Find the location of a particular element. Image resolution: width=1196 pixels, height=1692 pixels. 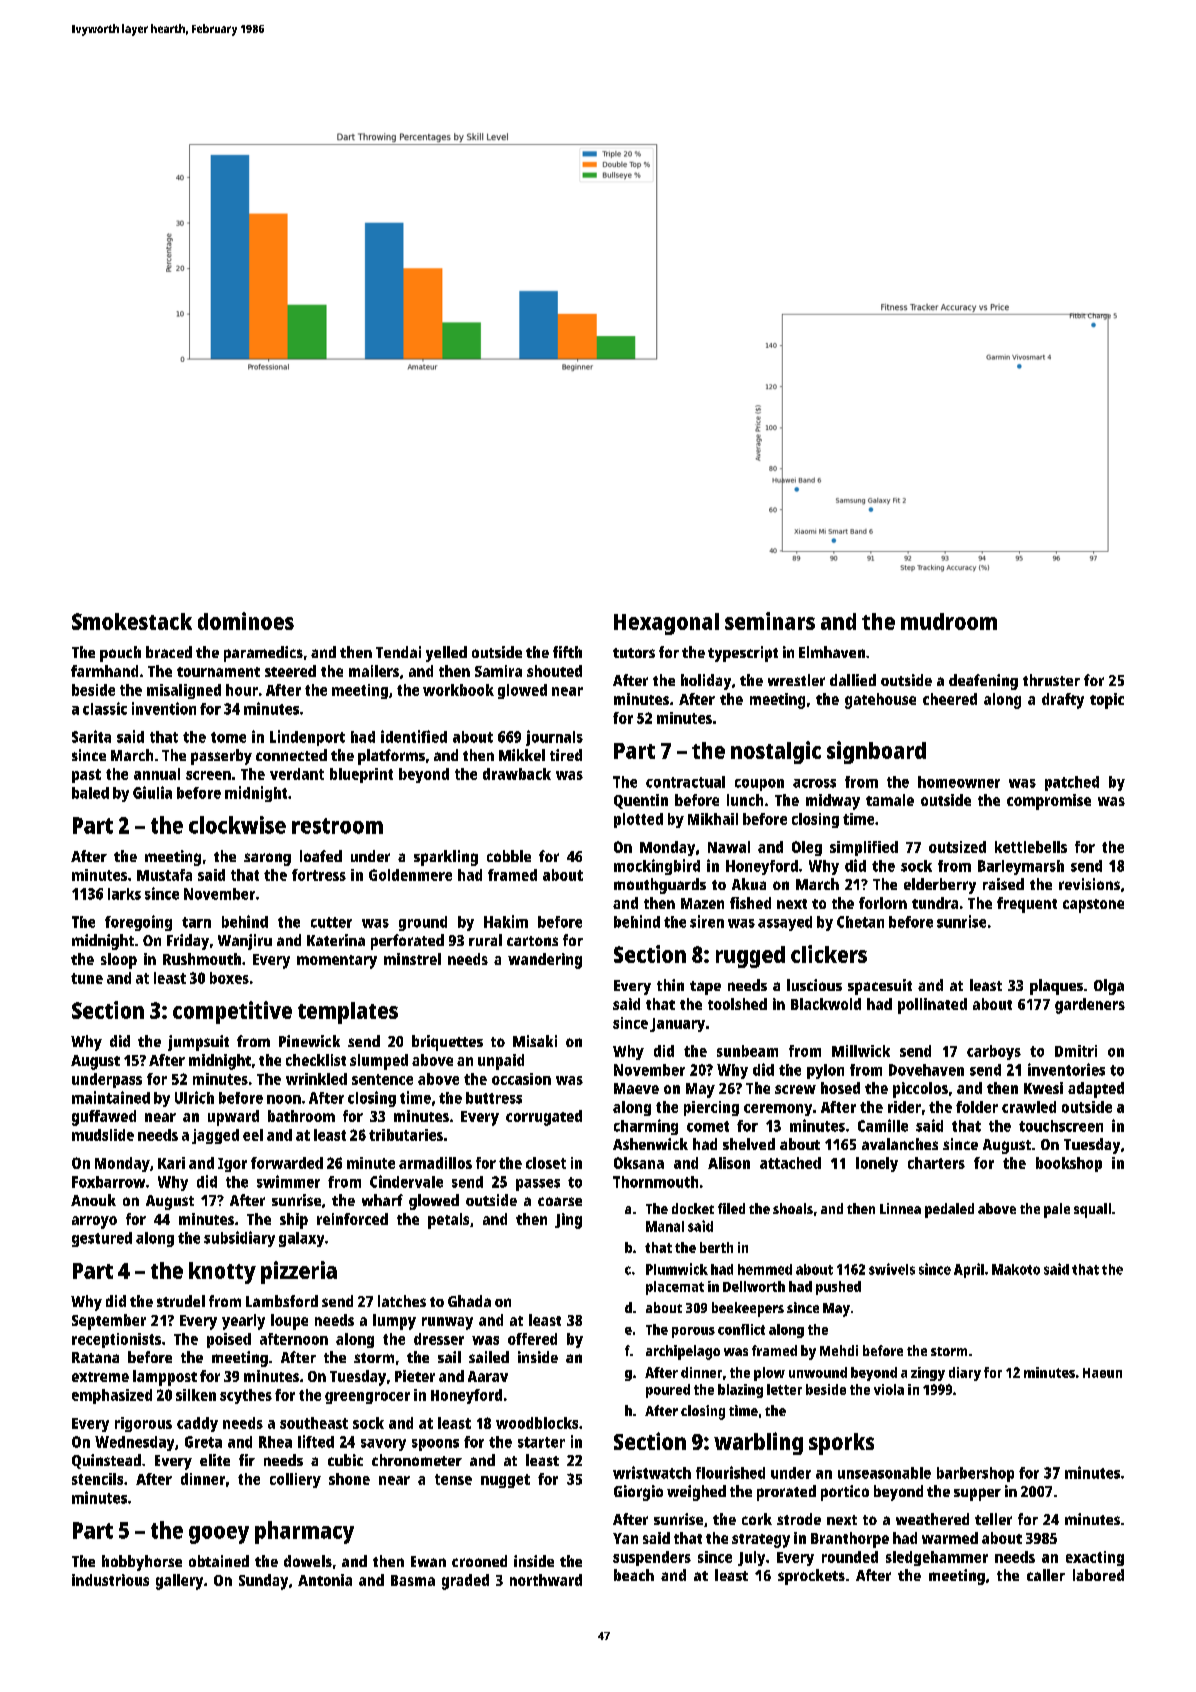

charming is located at coordinates (646, 1127).
